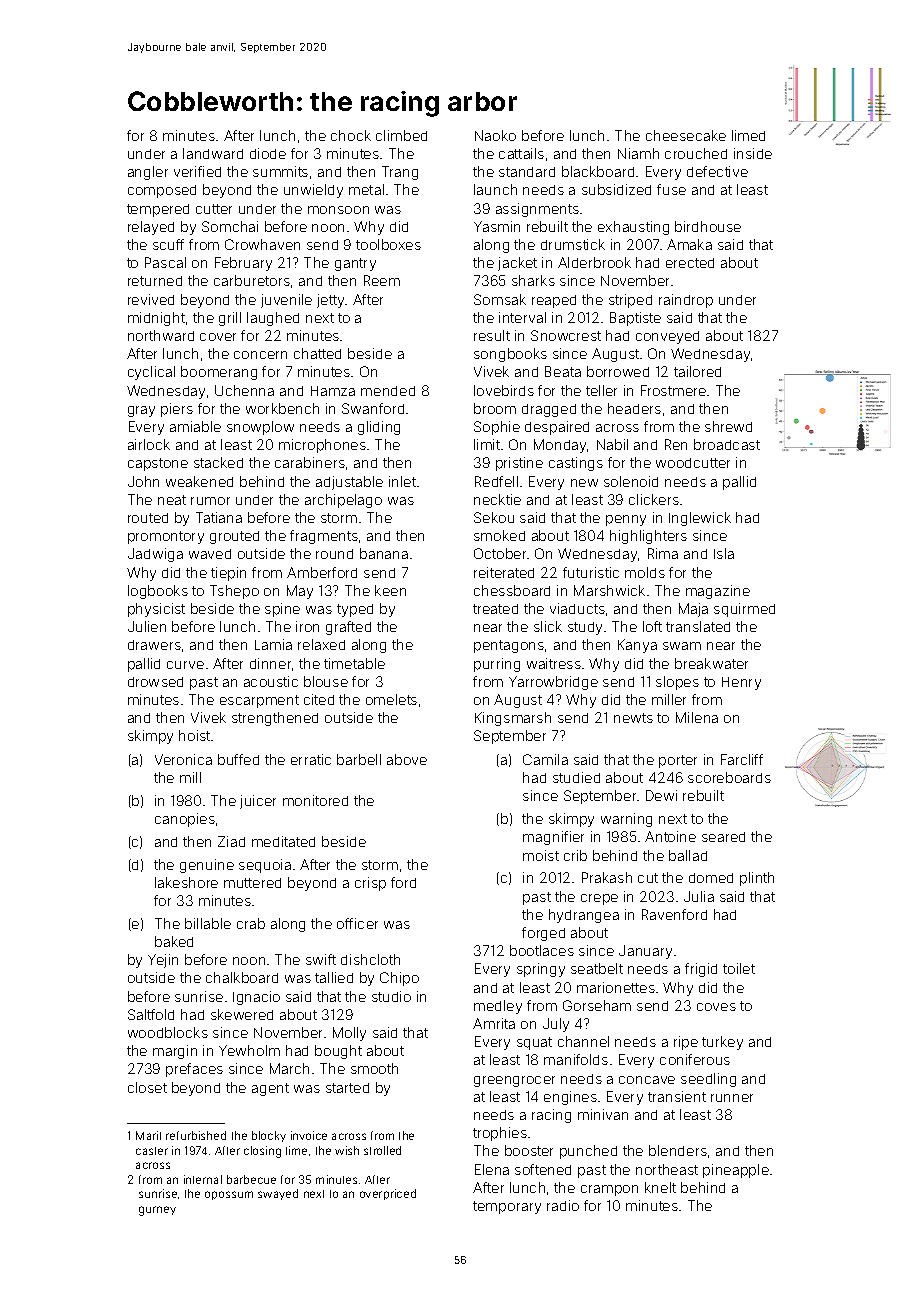  Describe the element at coordinates (741, 683) in the page. I see `Henry` at that location.
